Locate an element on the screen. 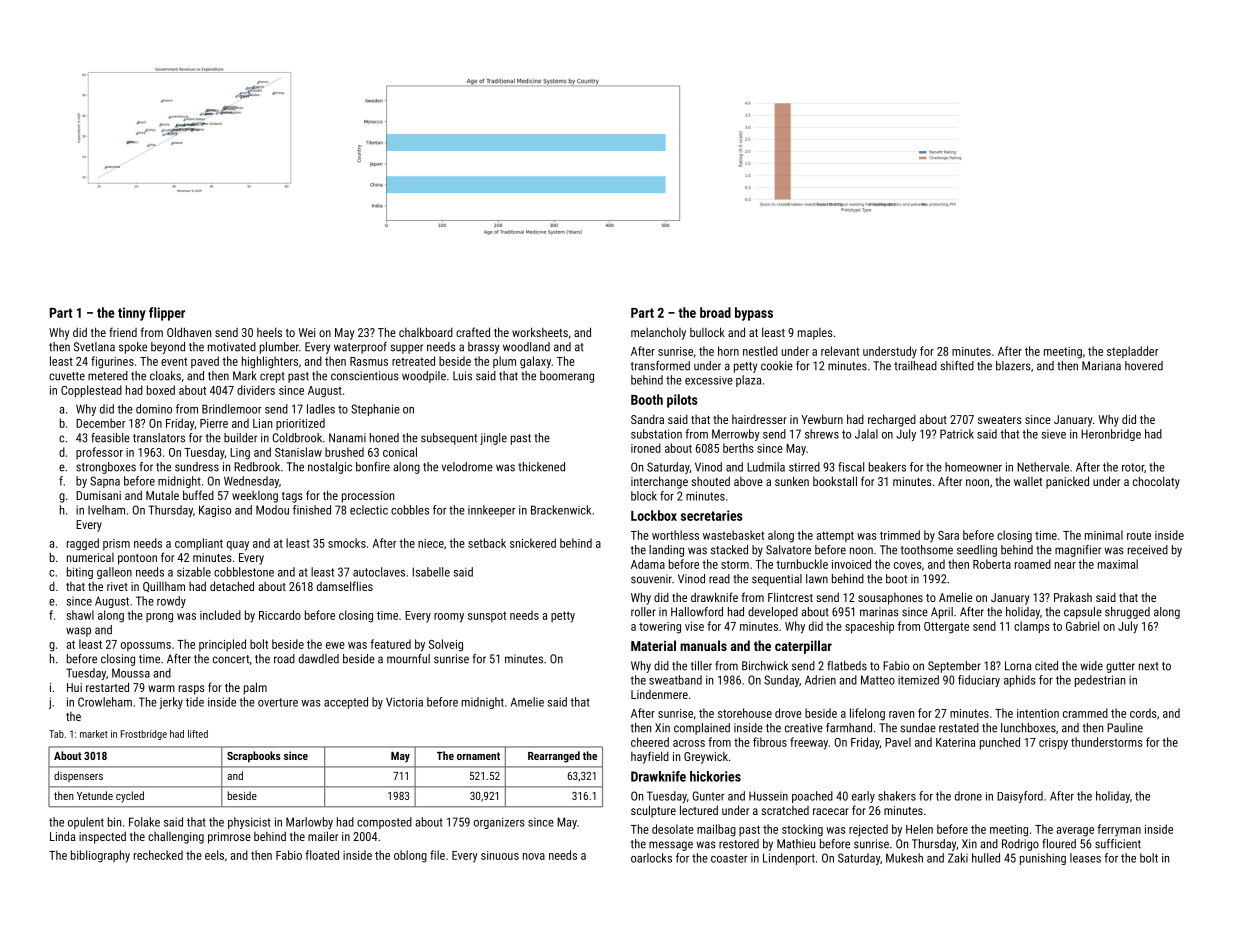 The width and height of the screenshot is (1233, 952). Rearranged is located at coordinates (554, 757).
